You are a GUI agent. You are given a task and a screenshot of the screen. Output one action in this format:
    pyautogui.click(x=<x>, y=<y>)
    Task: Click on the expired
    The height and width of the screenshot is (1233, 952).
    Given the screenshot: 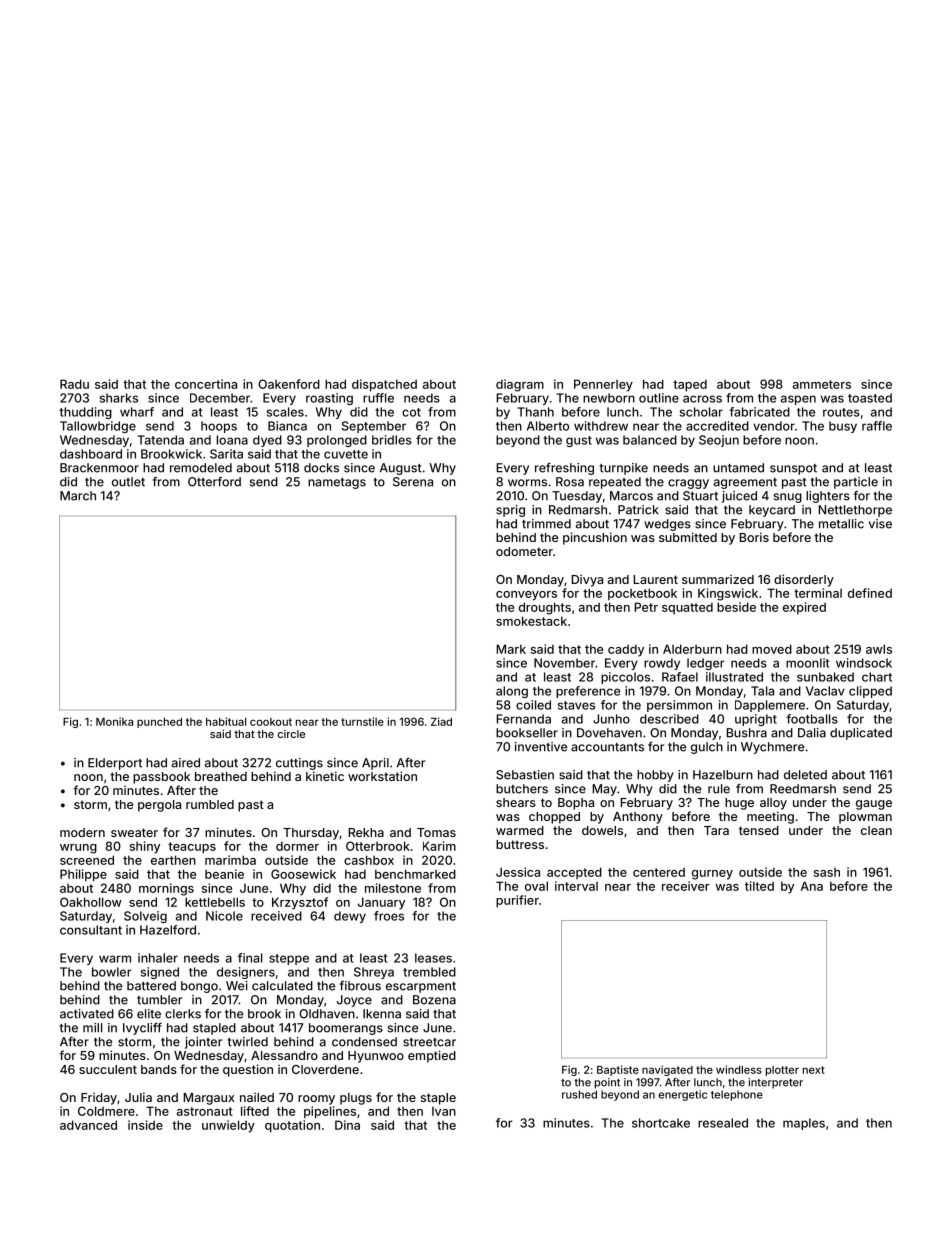 What is the action you would take?
    pyautogui.click(x=804, y=608)
